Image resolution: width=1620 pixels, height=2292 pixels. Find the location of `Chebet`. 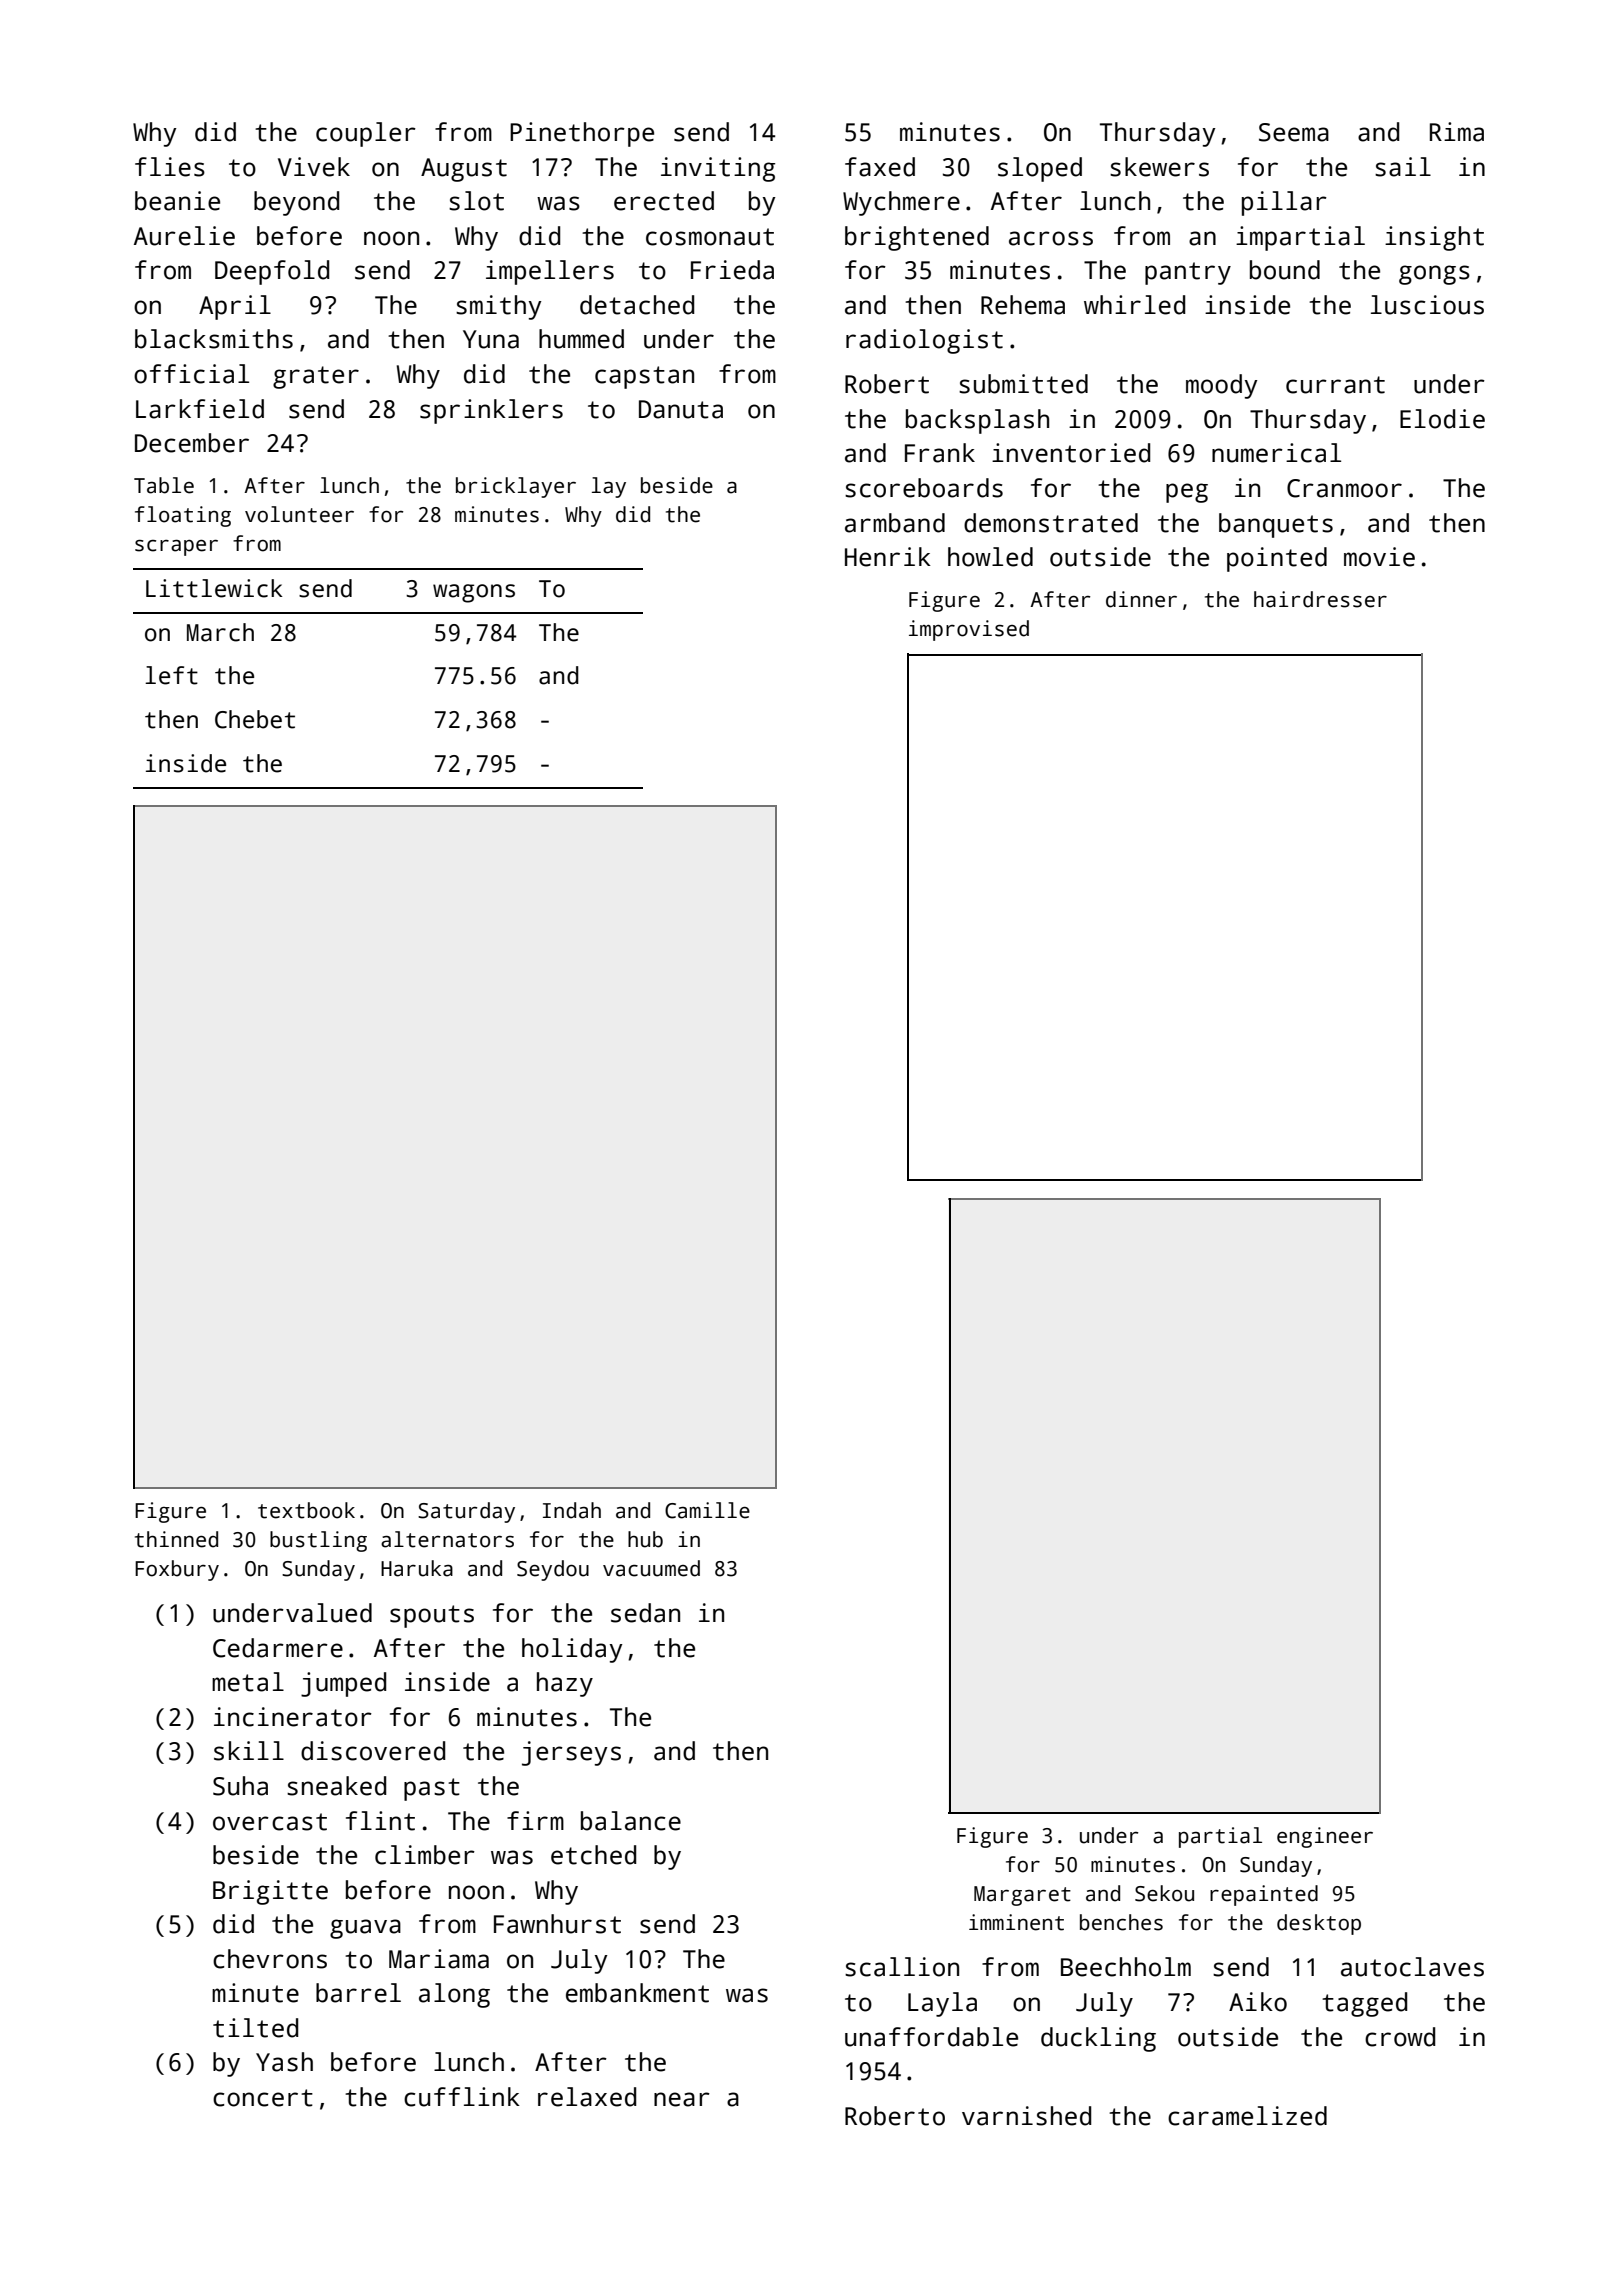

Chebet is located at coordinates (255, 719).
